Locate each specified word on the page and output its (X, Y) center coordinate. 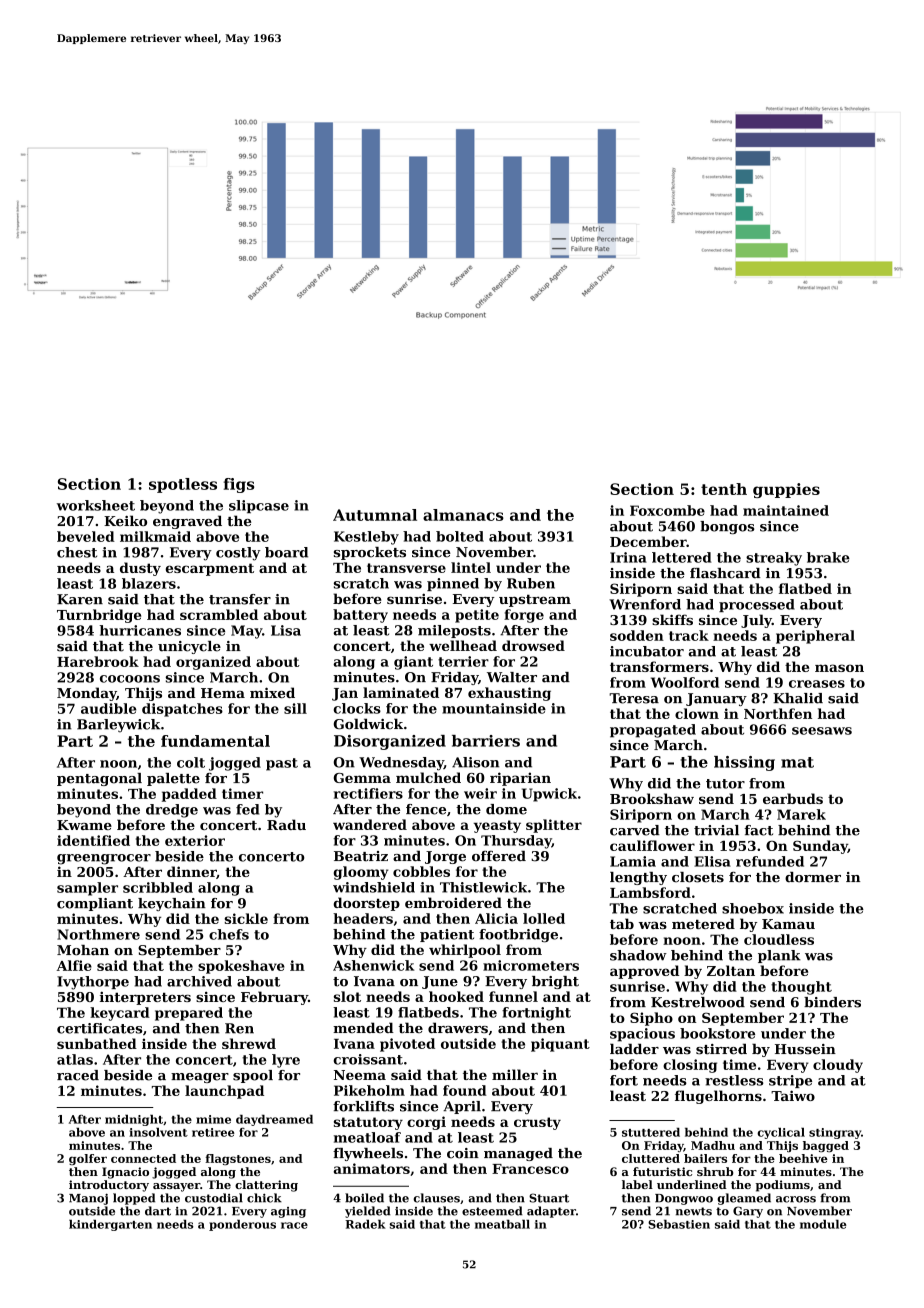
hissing (744, 763)
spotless (183, 485)
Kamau (788, 924)
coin (463, 1153)
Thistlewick (483, 887)
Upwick (549, 795)
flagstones (238, 1159)
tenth (724, 489)
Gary (748, 1212)
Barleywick (118, 726)
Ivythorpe (93, 983)
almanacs (463, 515)
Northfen (778, 713)
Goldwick (368, 724)
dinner (191, 871)
